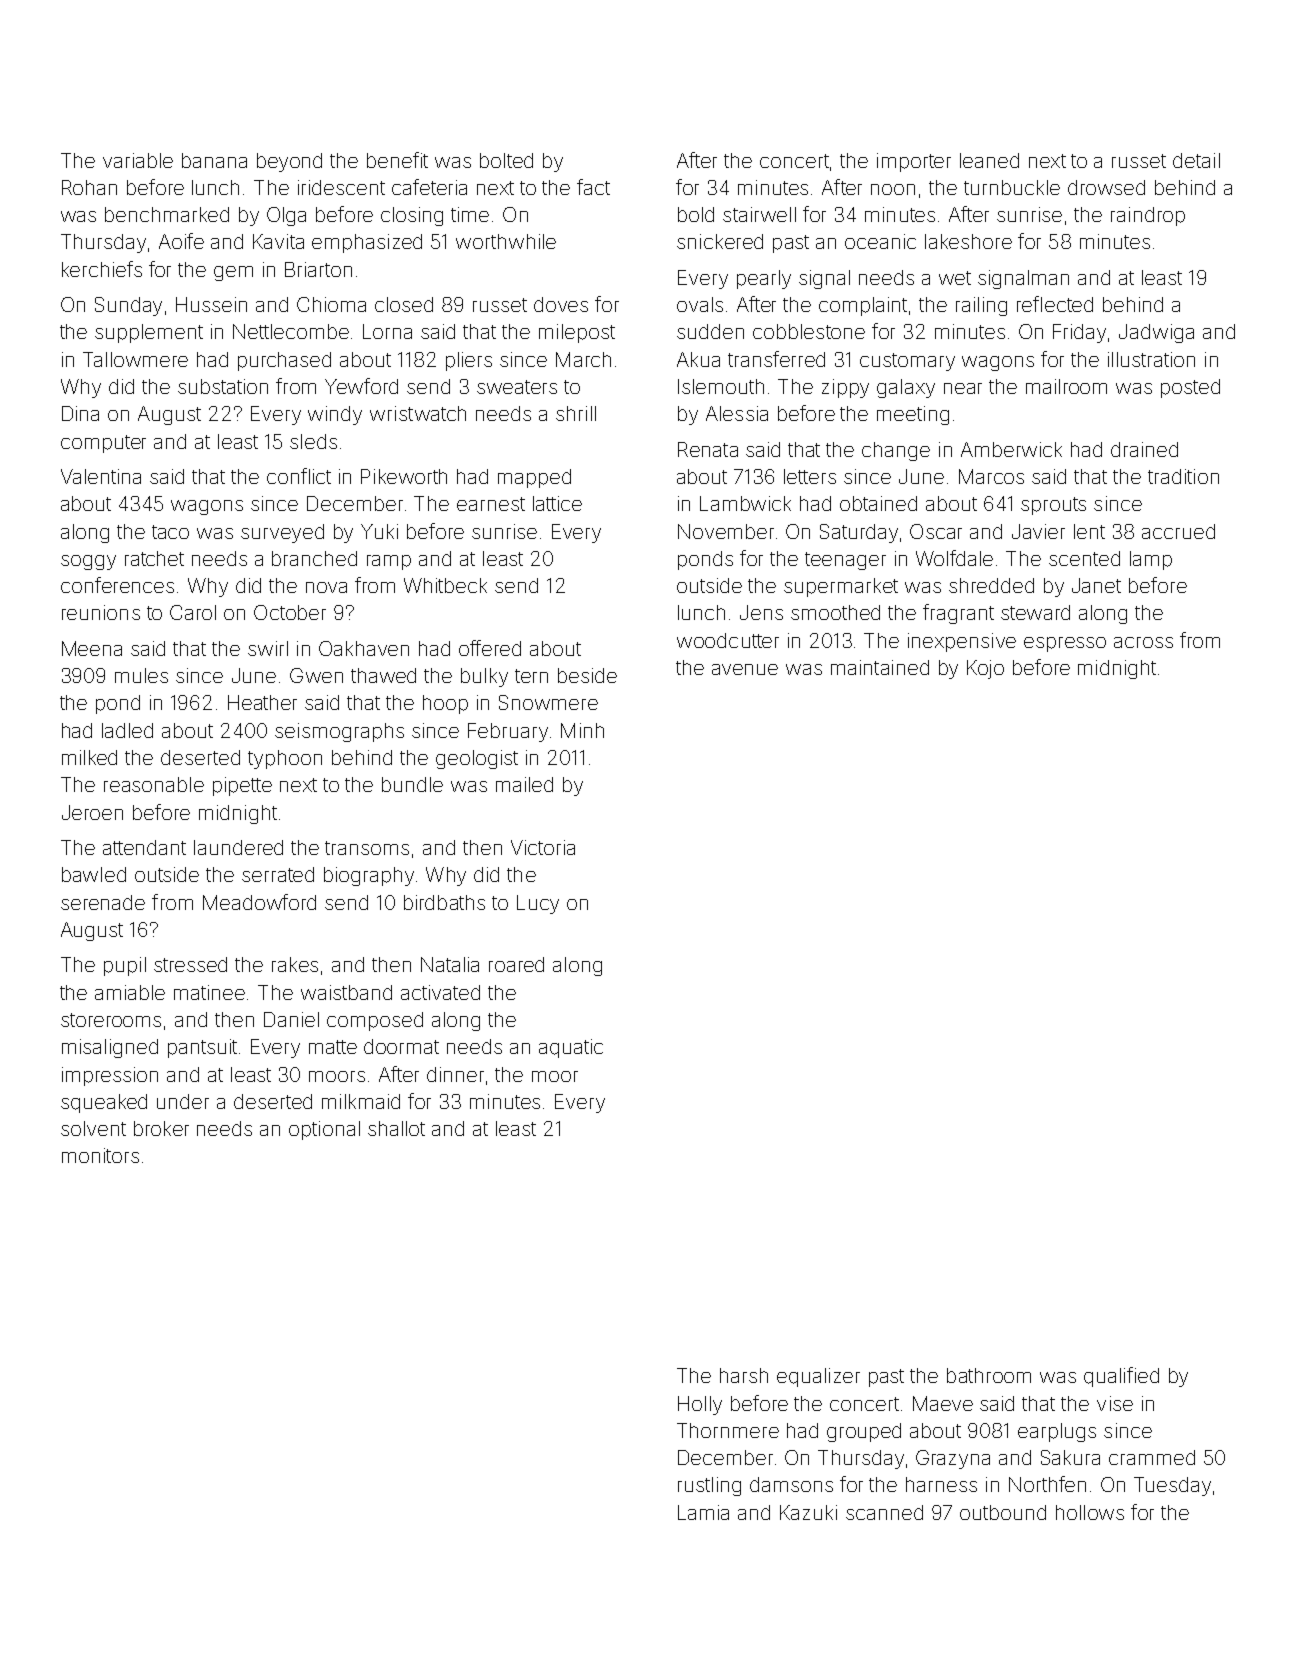 This screenshot has height=1679, width=1297. What do you see at coordinates (93, 1128) in the screenshot?
I see `solvent` at bounding box center [93, 1128].
